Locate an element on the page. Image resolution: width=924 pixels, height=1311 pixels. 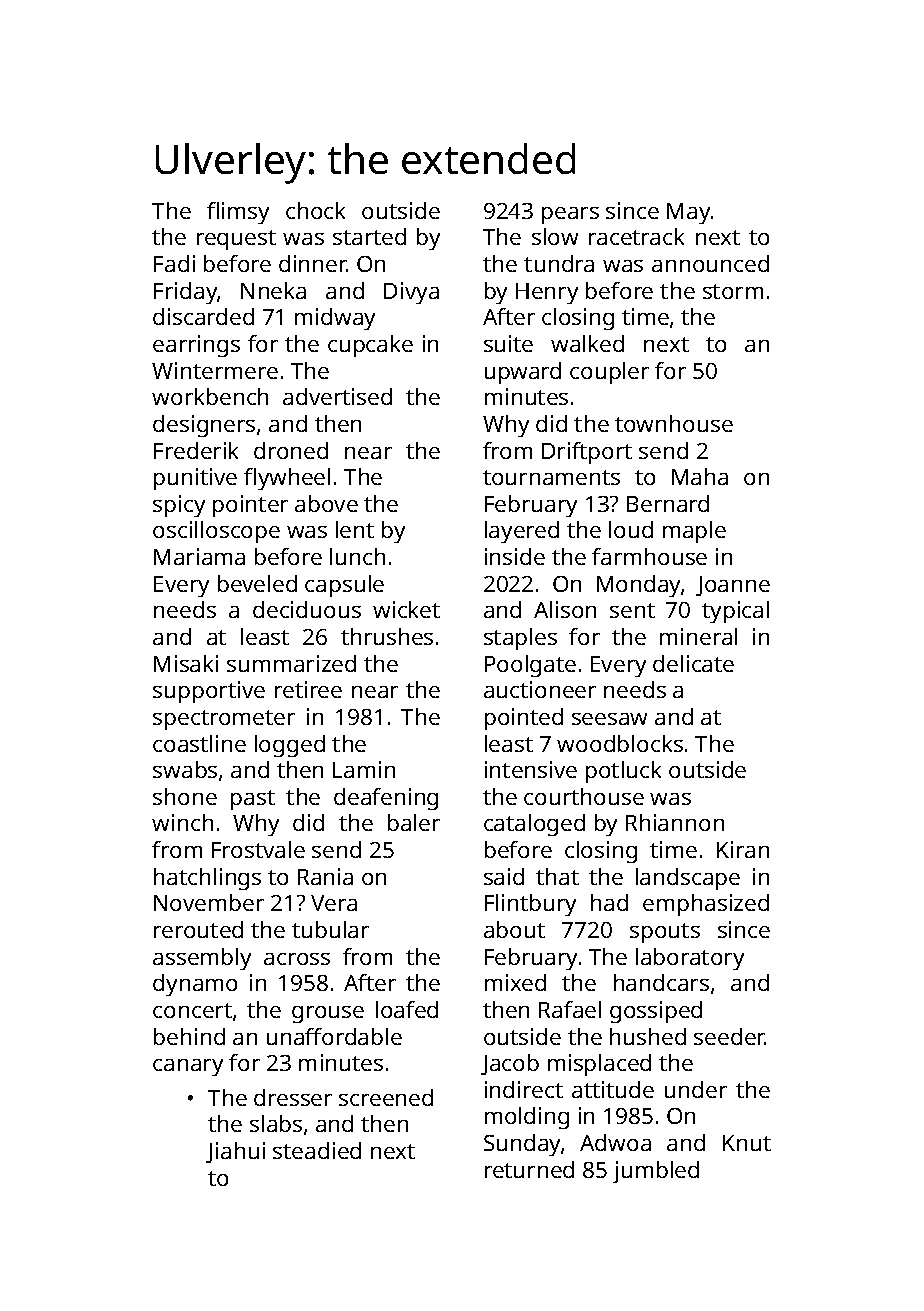
indirect is located at coordinates (524, 1089).
